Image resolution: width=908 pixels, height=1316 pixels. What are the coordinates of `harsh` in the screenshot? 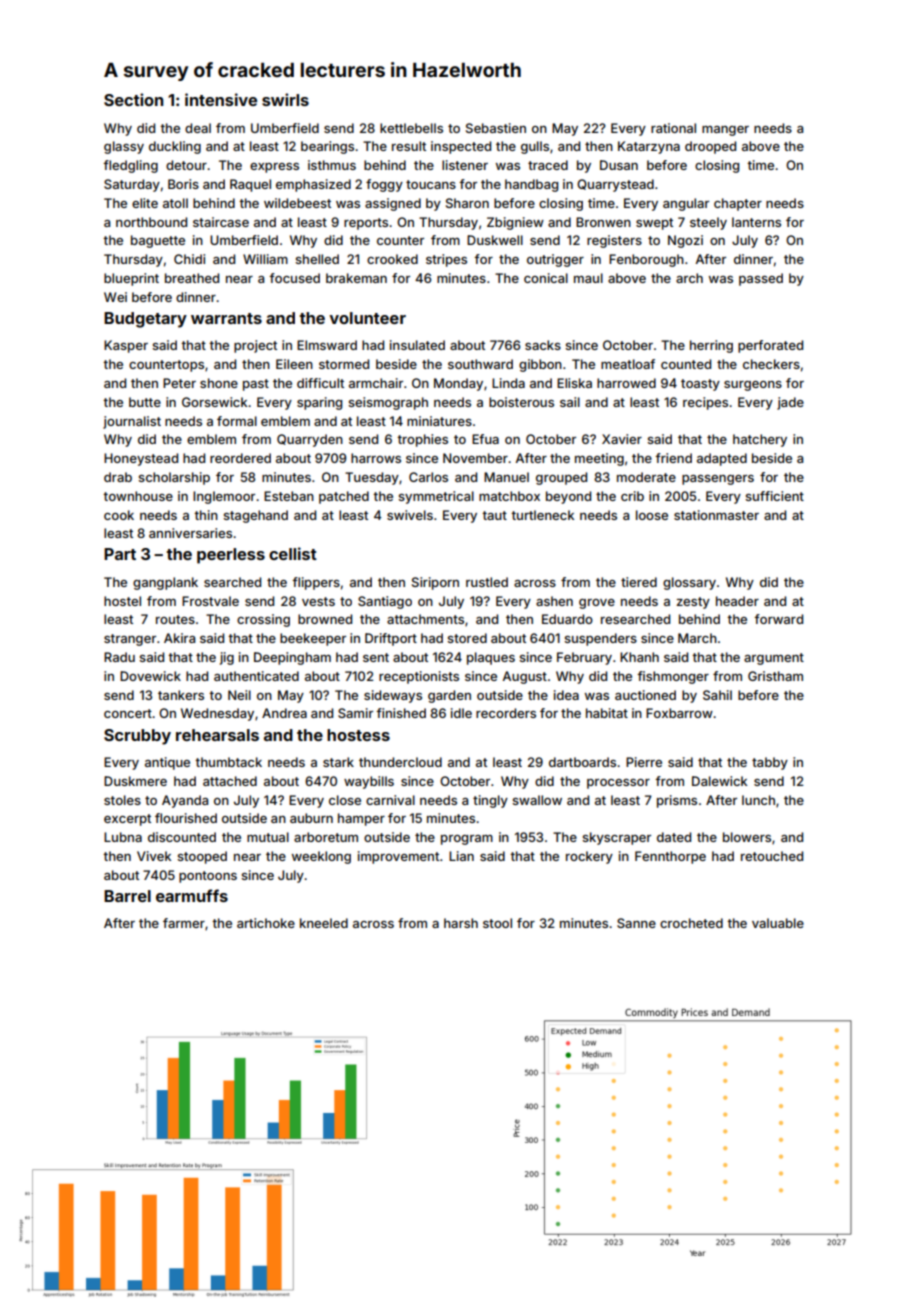 It's located at (461, 923).
